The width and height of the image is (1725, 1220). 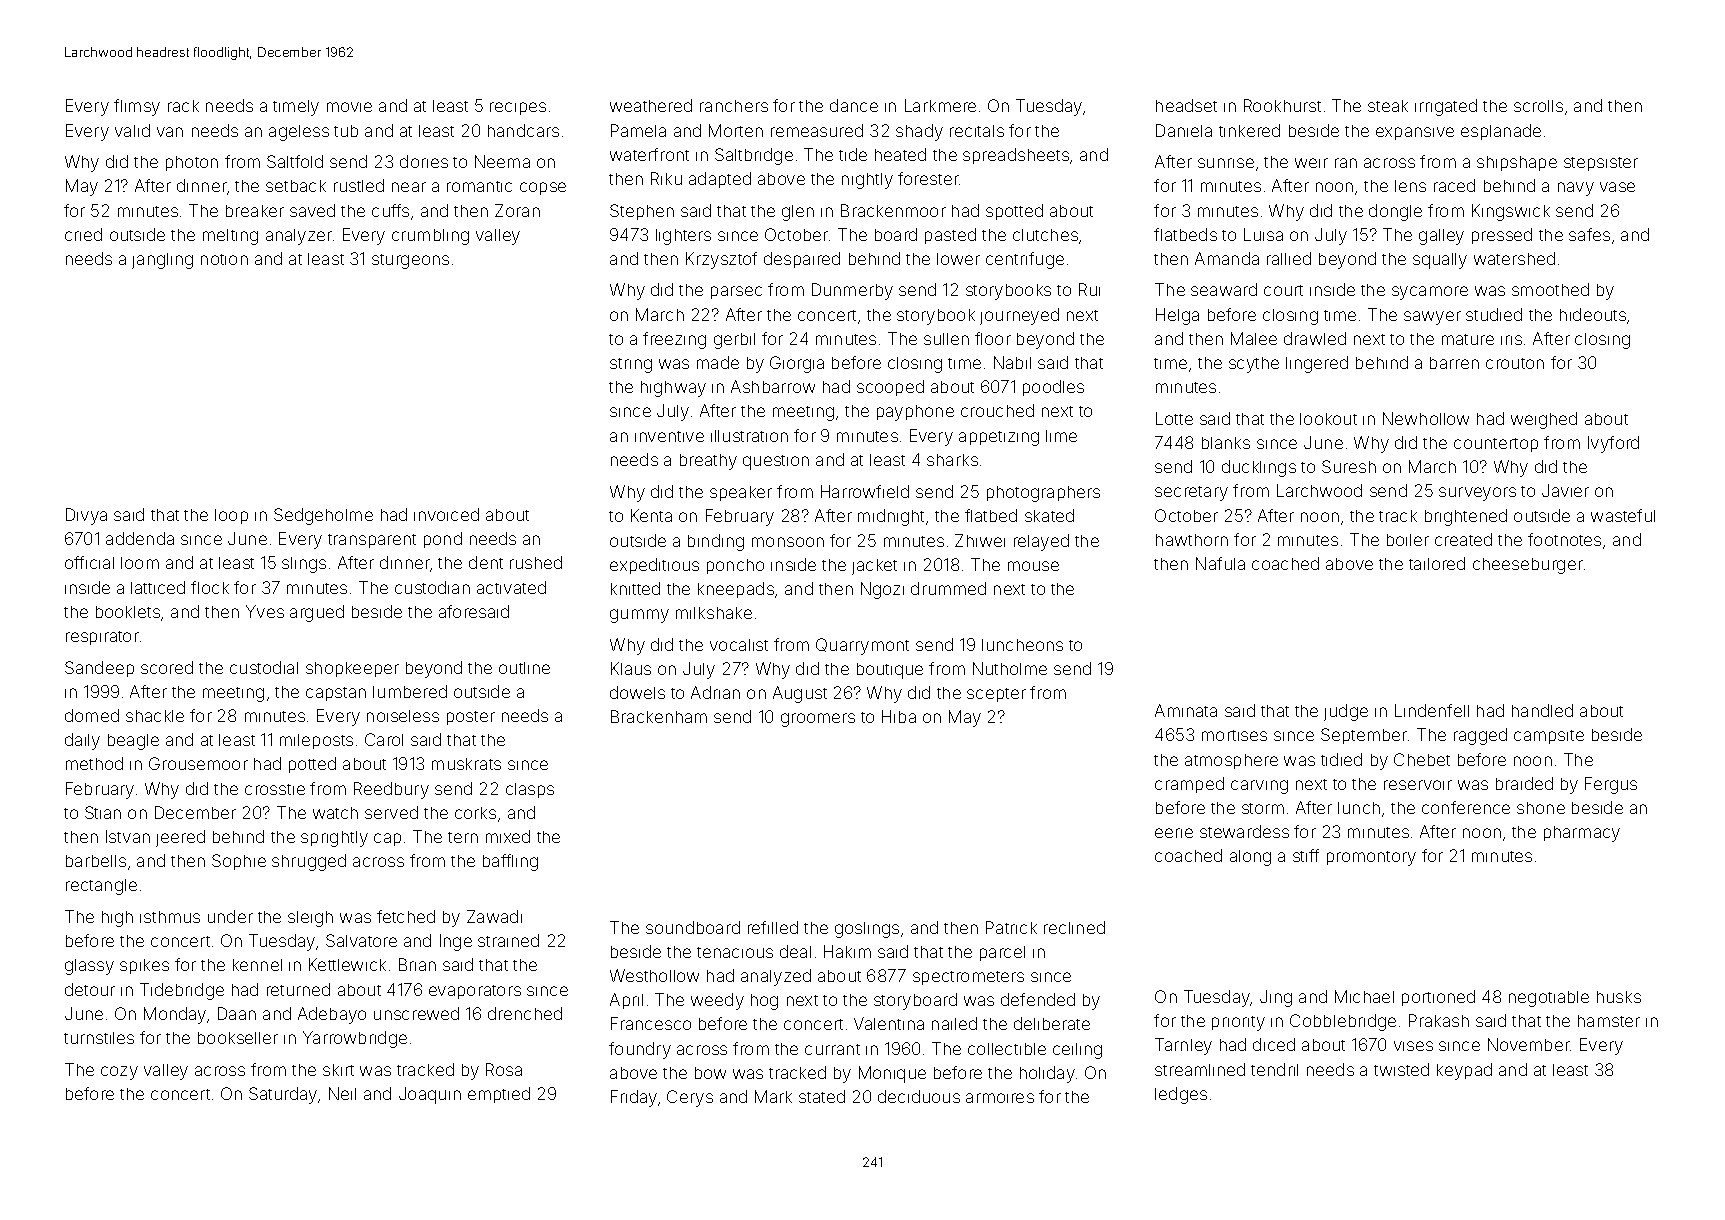 What do you see at coordinates (137, 107) in the image?
I see `flimsy` at bounding box center [137, 107].
